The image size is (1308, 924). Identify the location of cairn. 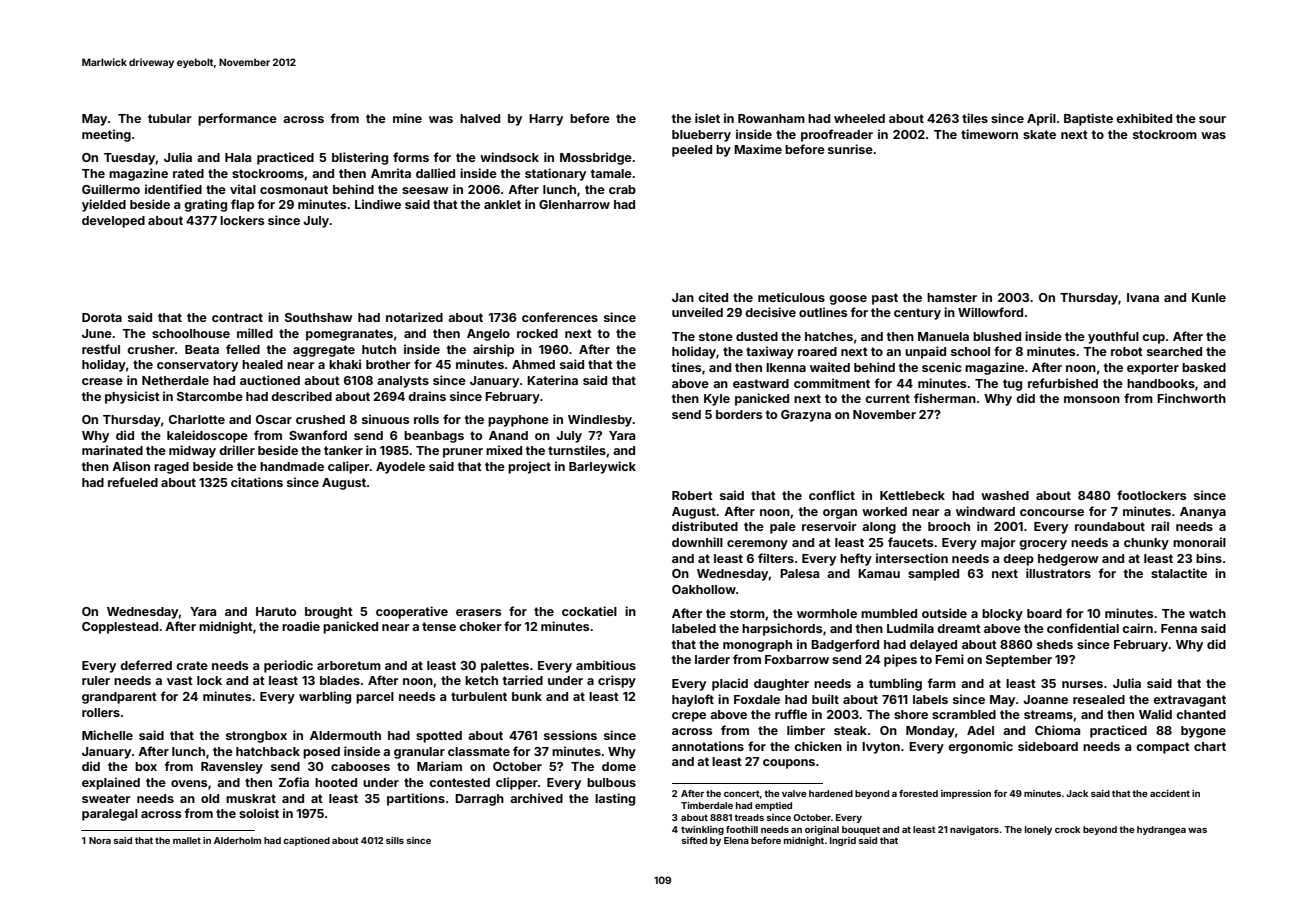
(1137, 628).
